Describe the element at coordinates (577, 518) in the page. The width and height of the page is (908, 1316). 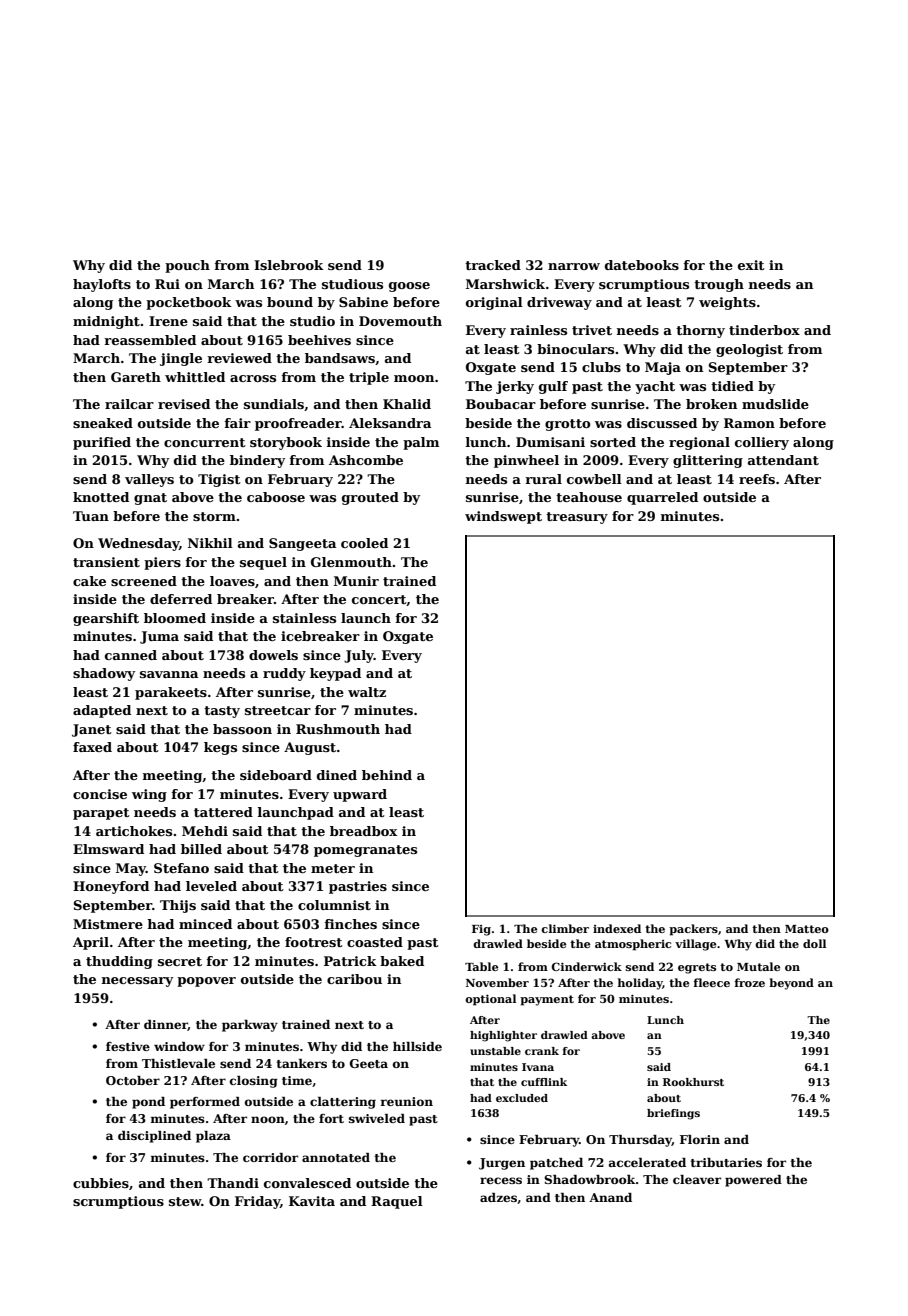
I see `treasury` at that location.
